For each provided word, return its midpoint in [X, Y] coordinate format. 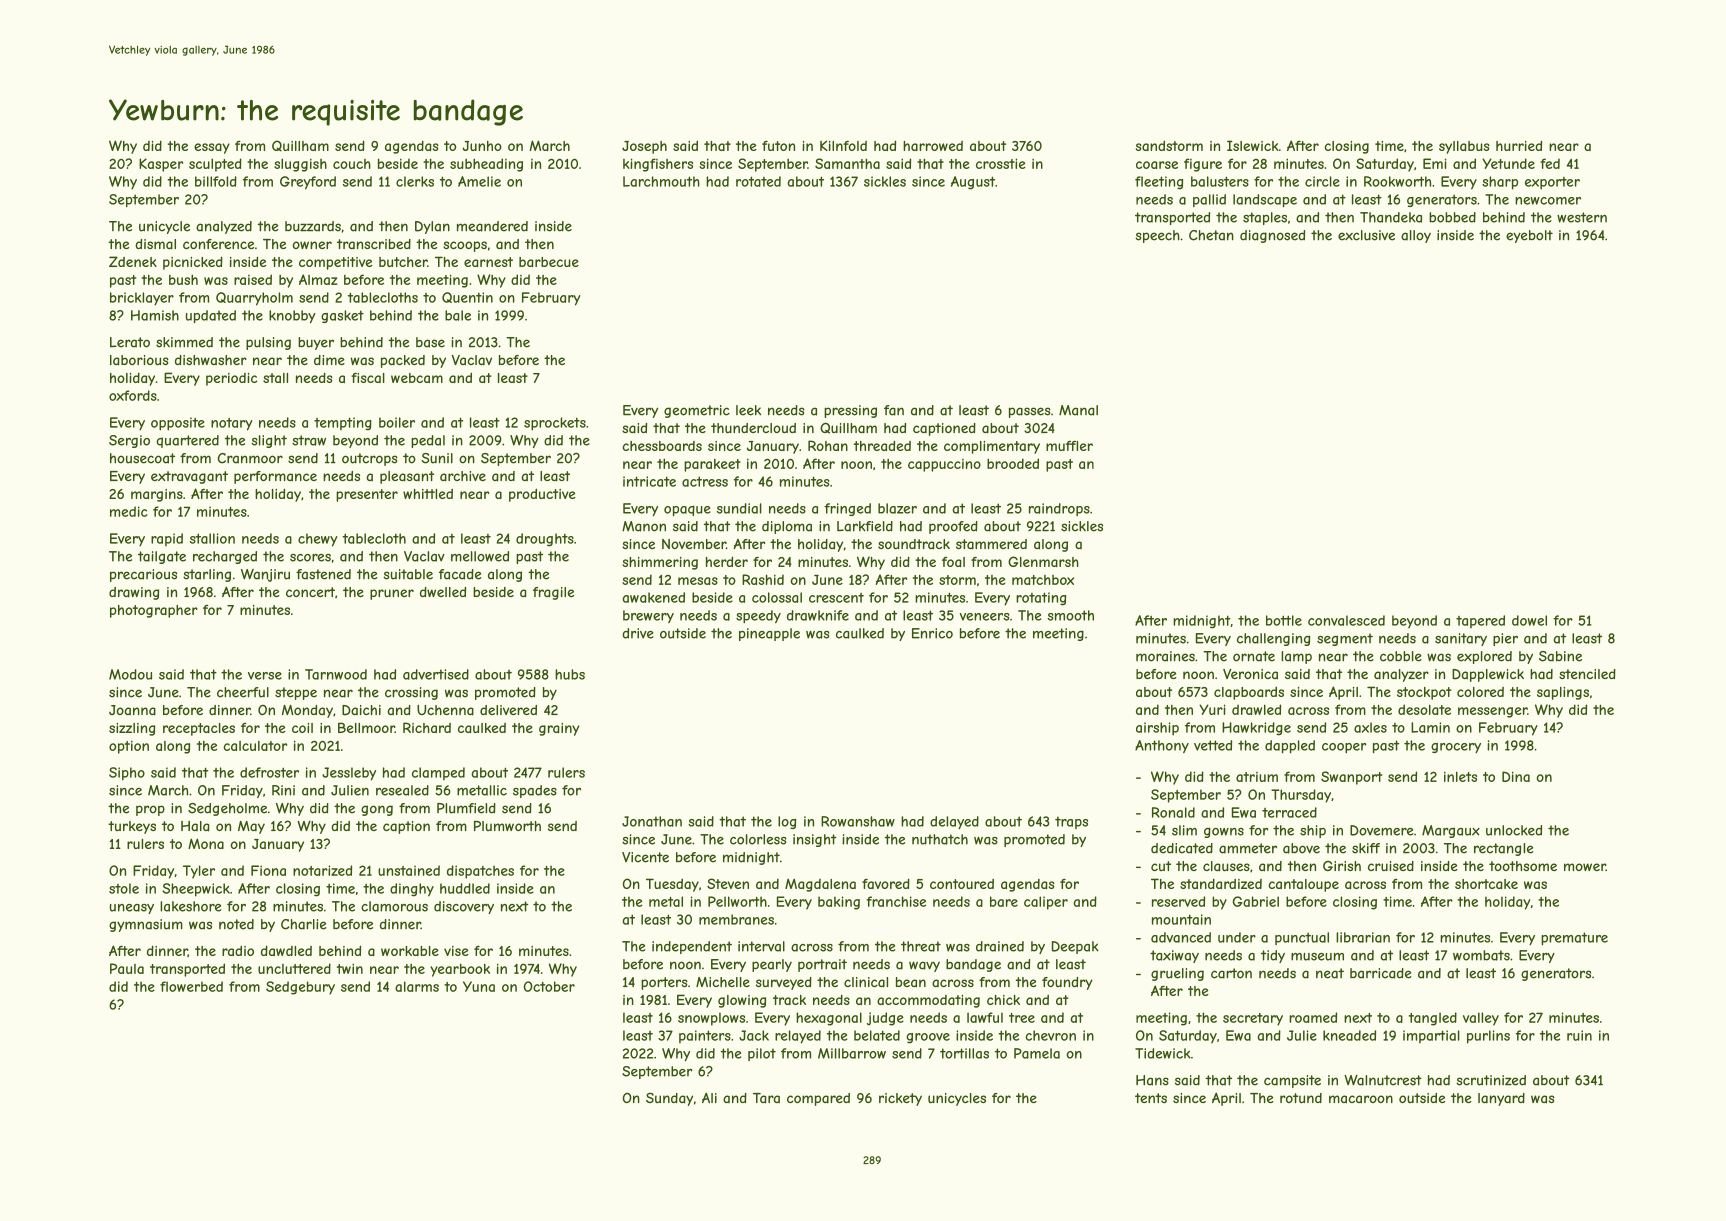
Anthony [1162, 746]
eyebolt [1529, 236]
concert [310, 592]
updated [211, 316]
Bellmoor [366, 727]
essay [212, 148]
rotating [1041, 599]
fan [894, 410]
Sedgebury [300, 988]
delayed [954, 822]
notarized [322, 870]
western [1582, 217]
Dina [1516, 776]
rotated [758, 181]
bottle [1284, 620]
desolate [1424, 709]
